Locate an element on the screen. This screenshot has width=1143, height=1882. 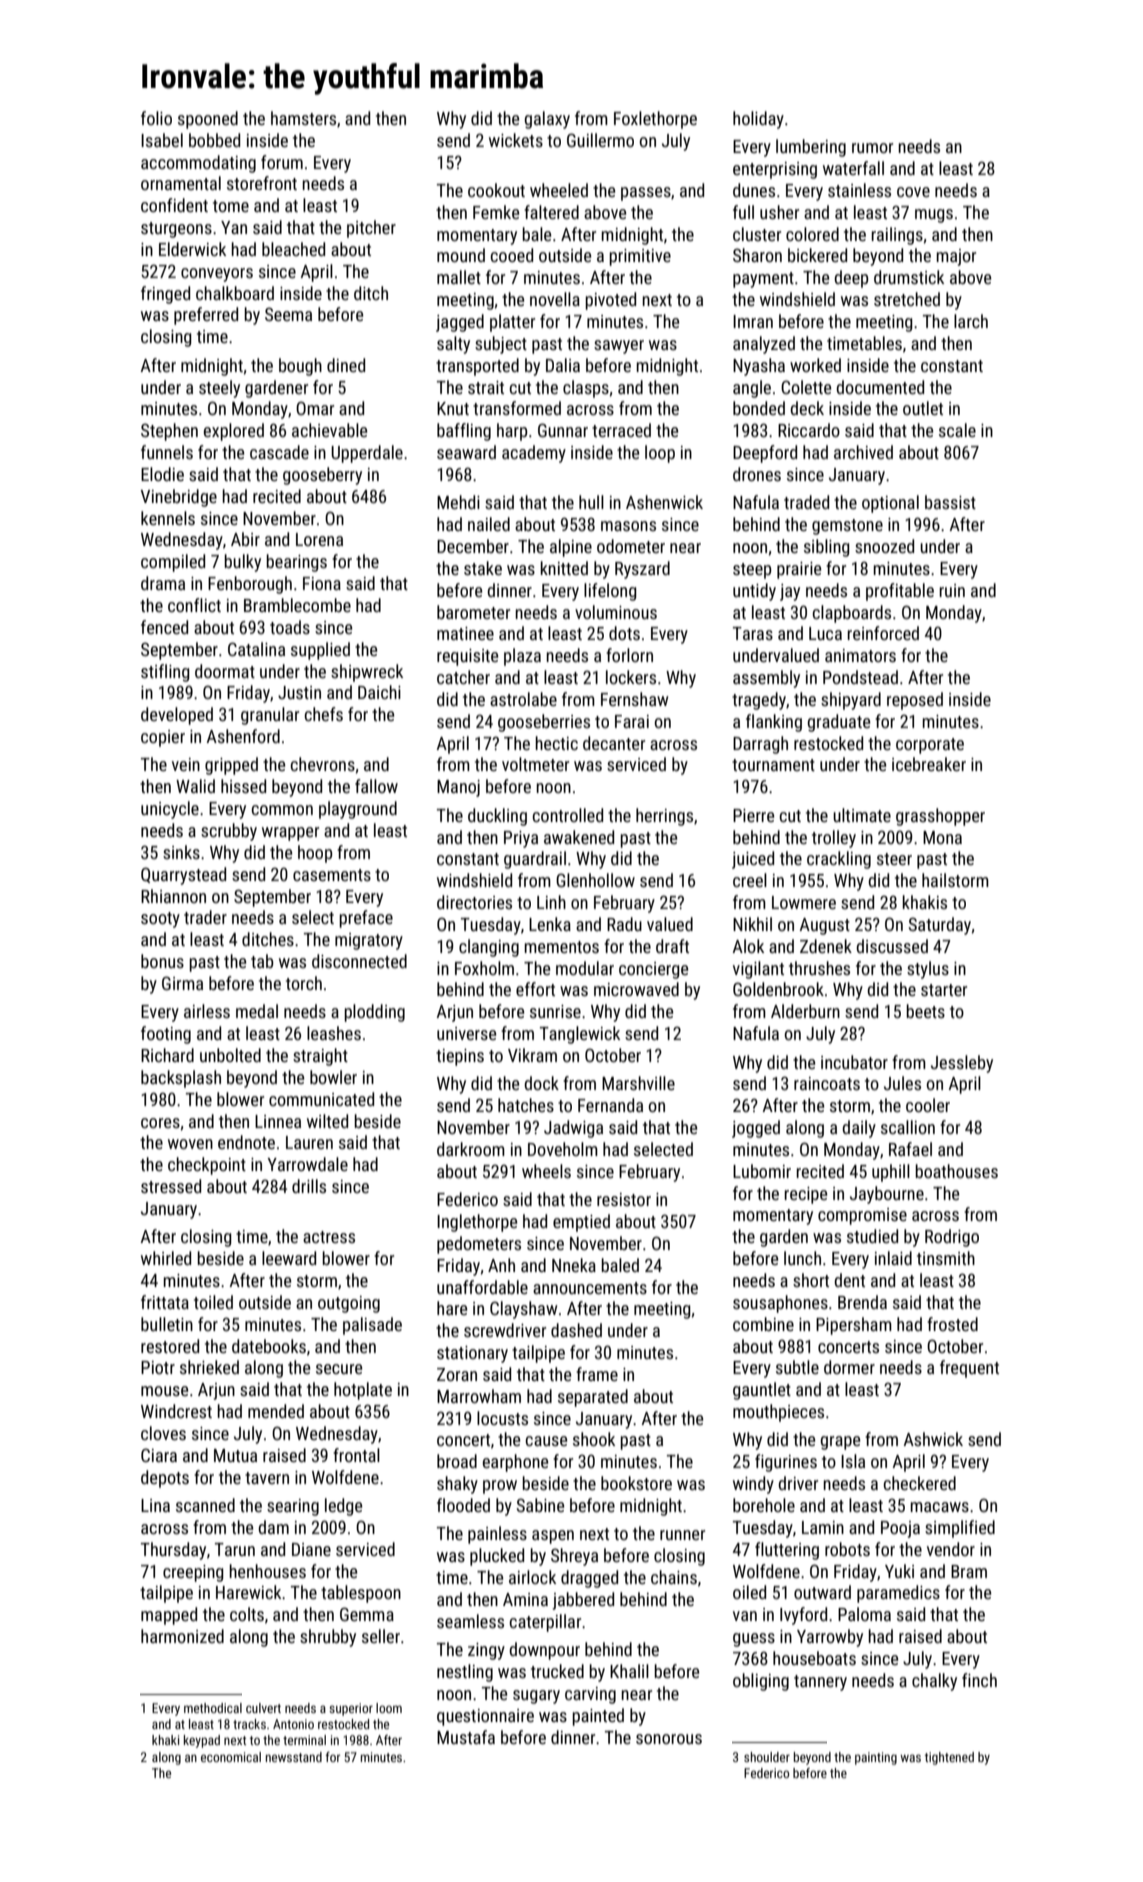
newsstand is located at coordinates (294, 1757).
